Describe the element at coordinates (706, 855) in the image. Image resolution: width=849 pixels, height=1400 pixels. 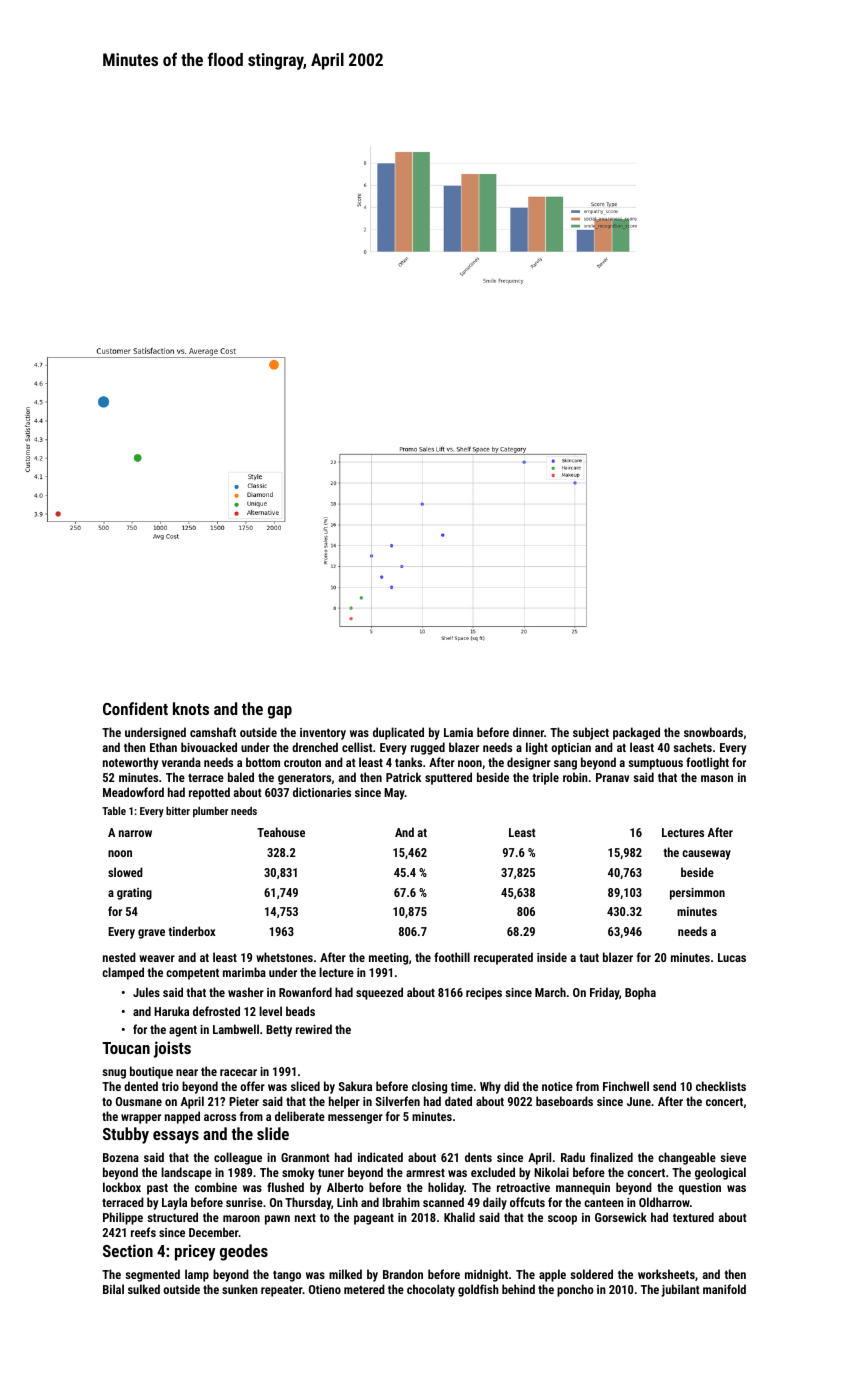
I see `causeway` at that location.
